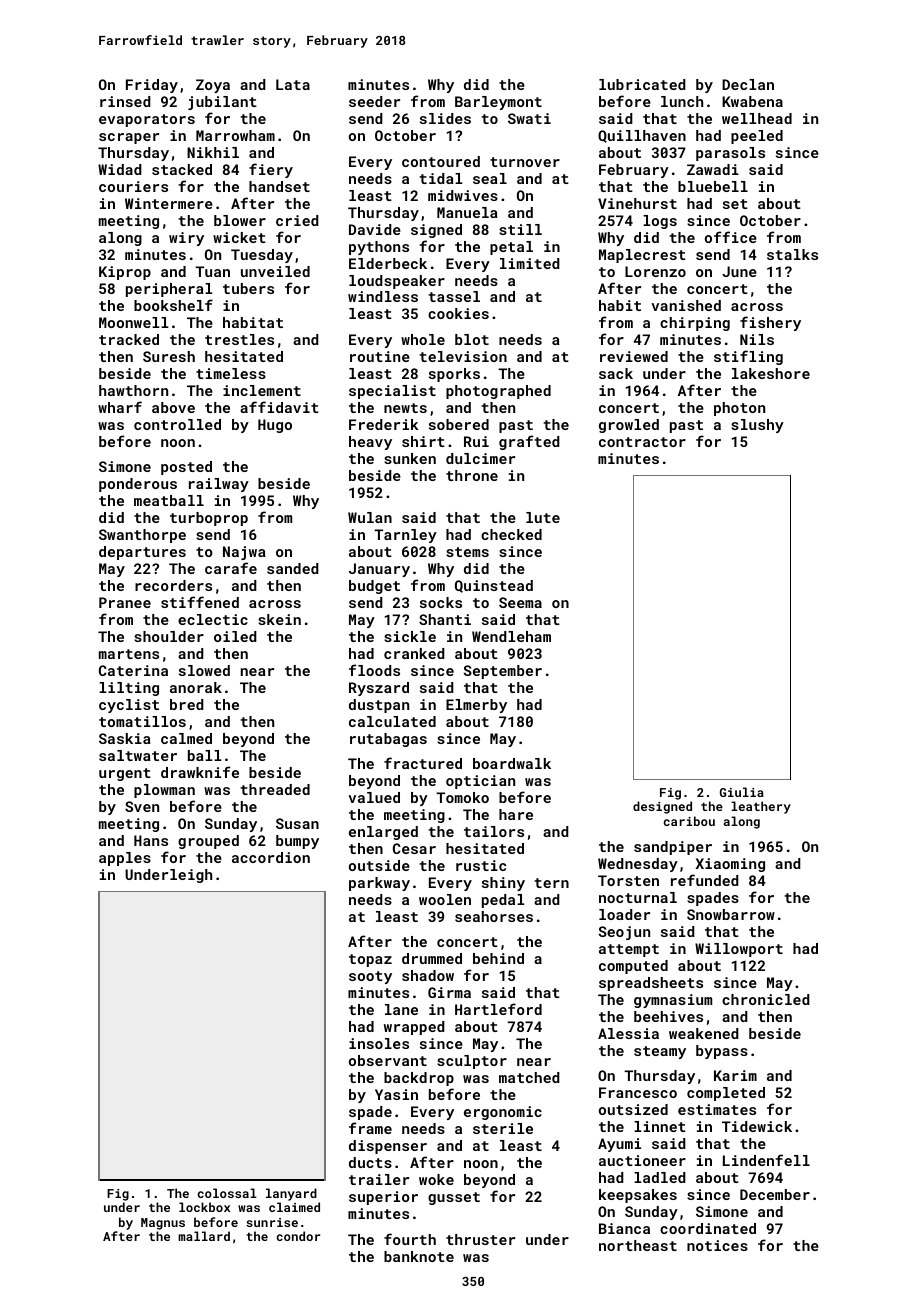  I want to click on thruster, so click(480, 1239).
